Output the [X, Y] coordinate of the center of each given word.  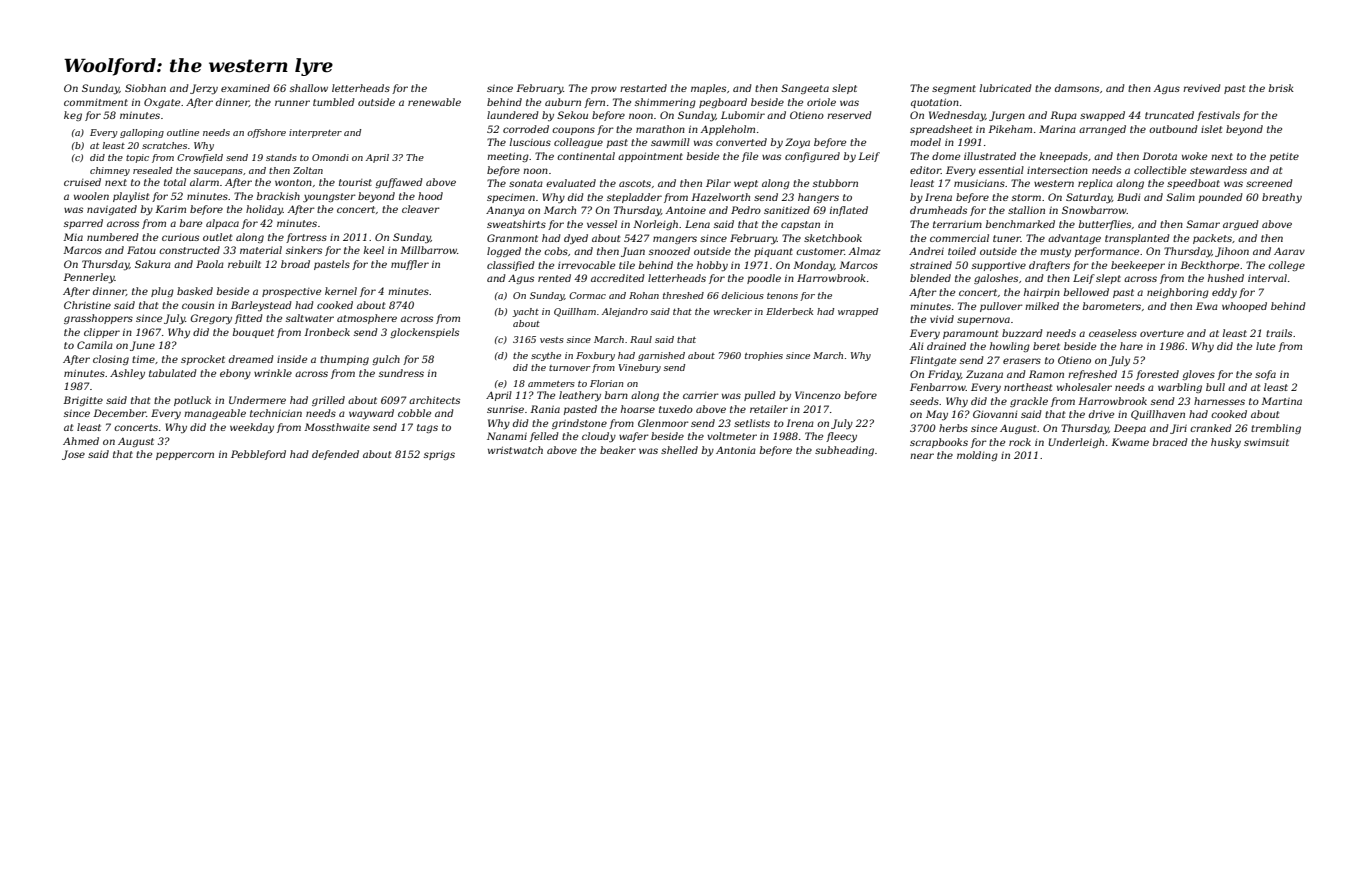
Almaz [865, 251]
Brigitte [83, 401]
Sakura [153, 264]
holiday [264, 210]
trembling [1276, 429]
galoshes [996, 279]
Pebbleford [258, 455]
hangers [818, 198]
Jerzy [204, 89]
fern [594, 103]
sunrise [505, 409]
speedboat [1193, 184]
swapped [1102, 116]
